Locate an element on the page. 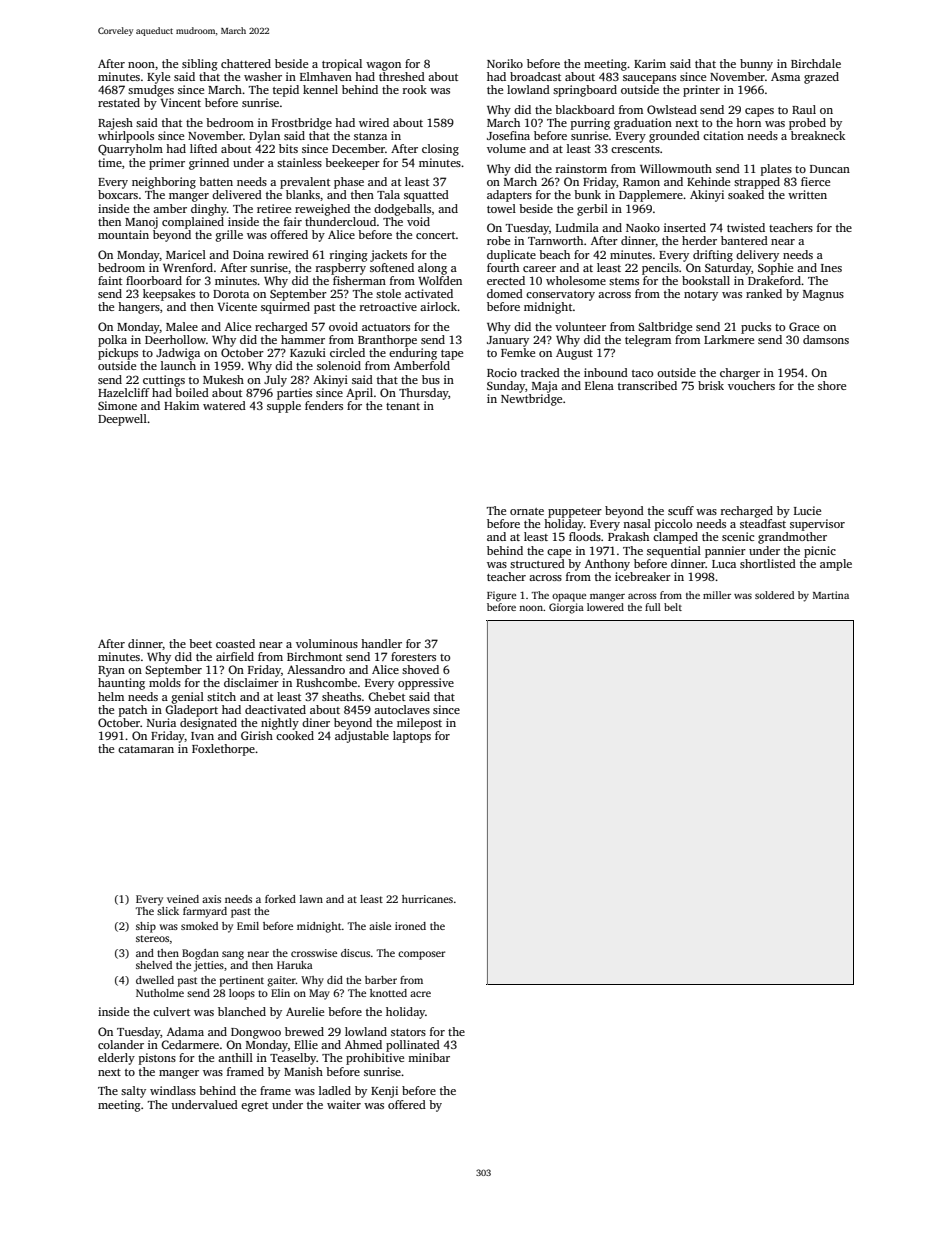  structured is located at coordinates (537, 563).
